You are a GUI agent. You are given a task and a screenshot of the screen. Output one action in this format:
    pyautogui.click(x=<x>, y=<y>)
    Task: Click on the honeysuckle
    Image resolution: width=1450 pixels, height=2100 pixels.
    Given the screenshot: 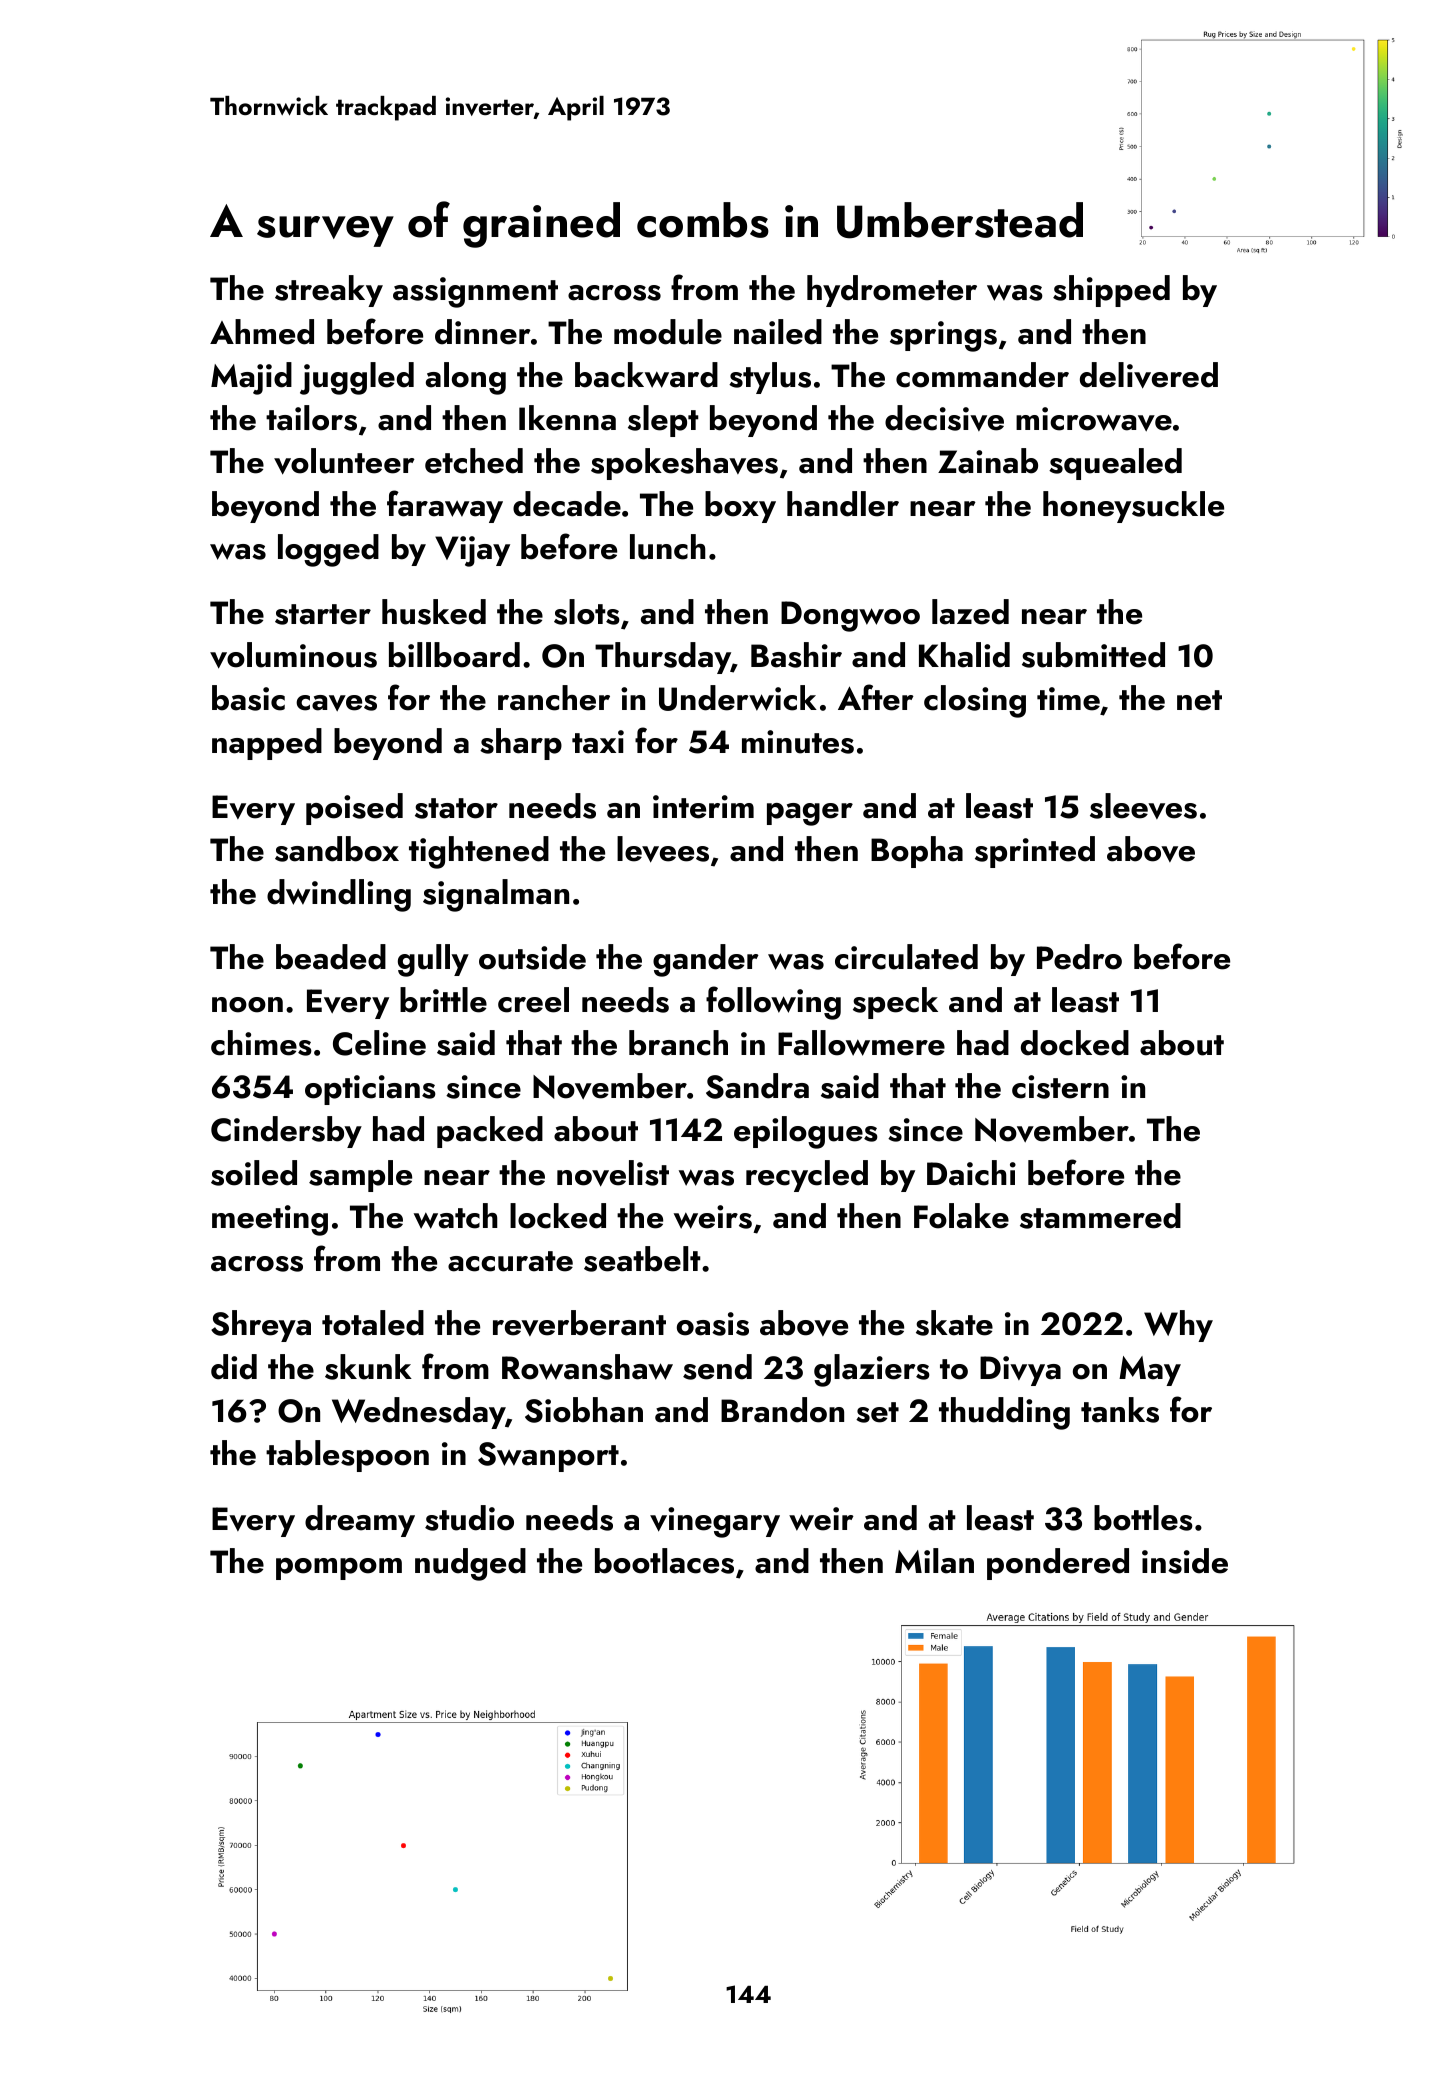 What is the action you would take?
    pyautogui.click(x=1133, y=507)
